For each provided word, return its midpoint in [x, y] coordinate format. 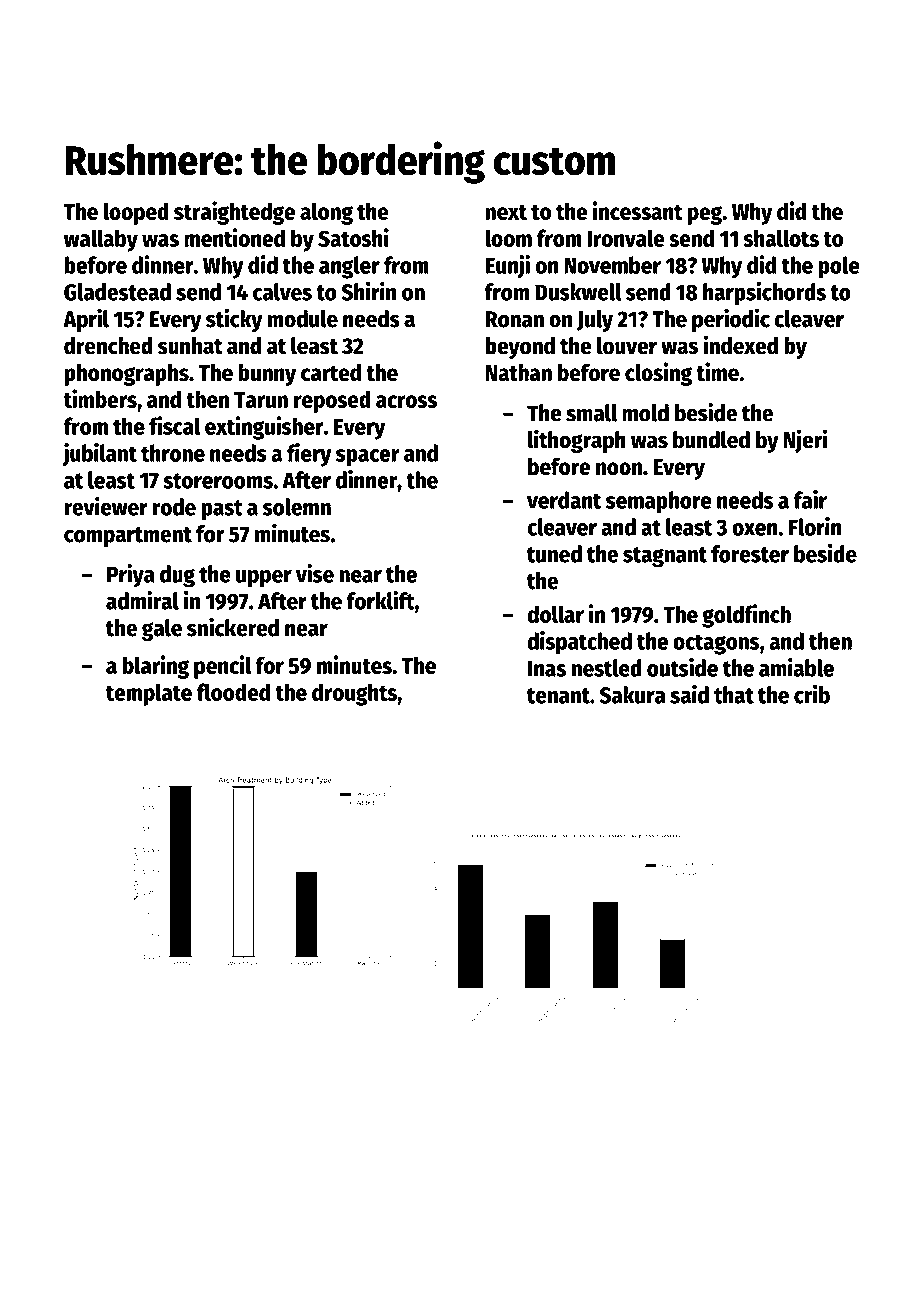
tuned [554, 554]
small [591, 413]
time [717, 372]
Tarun [261, 400]
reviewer [106, 506]
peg [705, 215]
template [149, 694]
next [506, 212]
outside [682, 667]
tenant [558, 696]
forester [750, 554]
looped [136, 213]
